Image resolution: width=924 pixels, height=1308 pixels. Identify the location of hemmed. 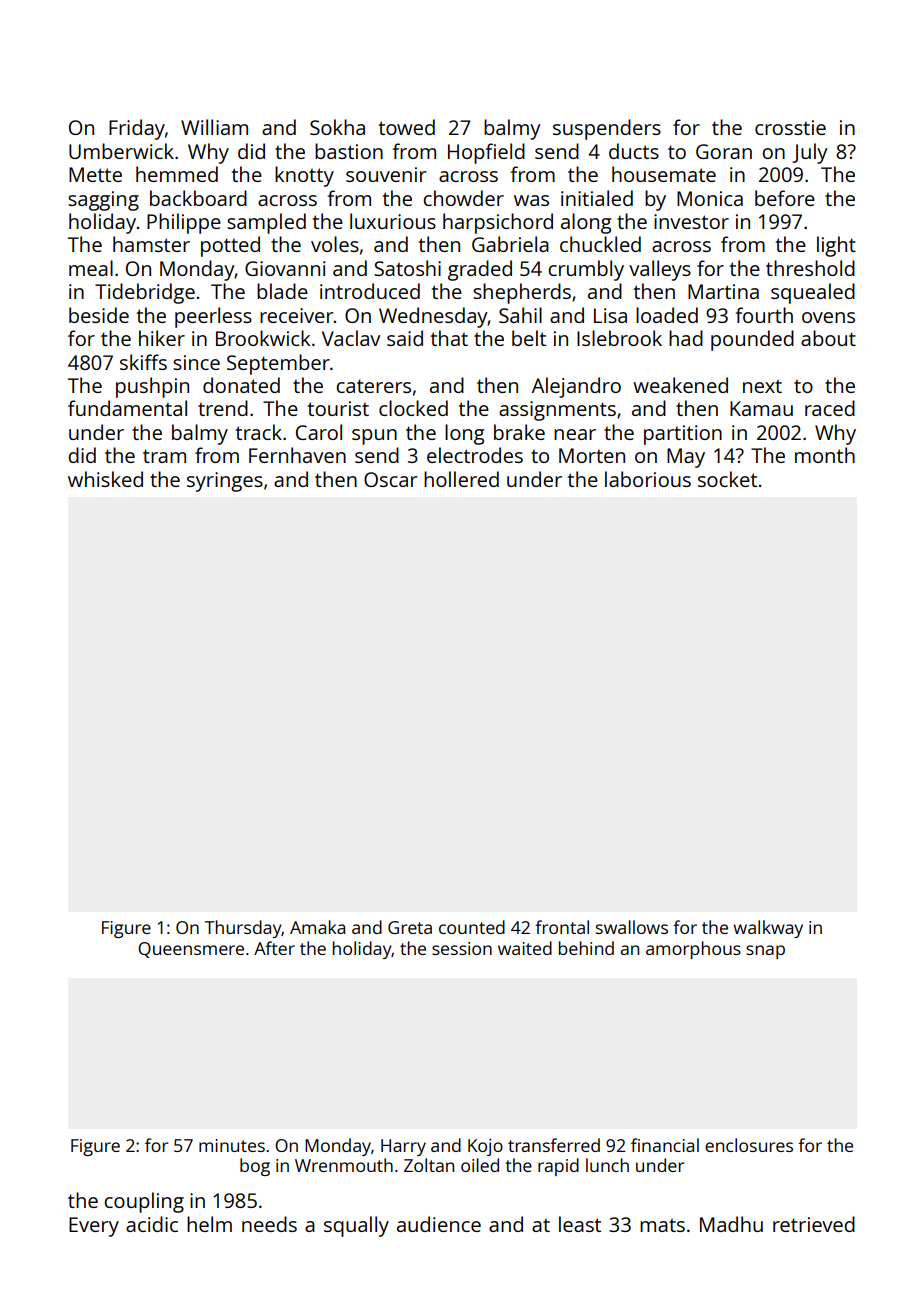
(177, 174).
